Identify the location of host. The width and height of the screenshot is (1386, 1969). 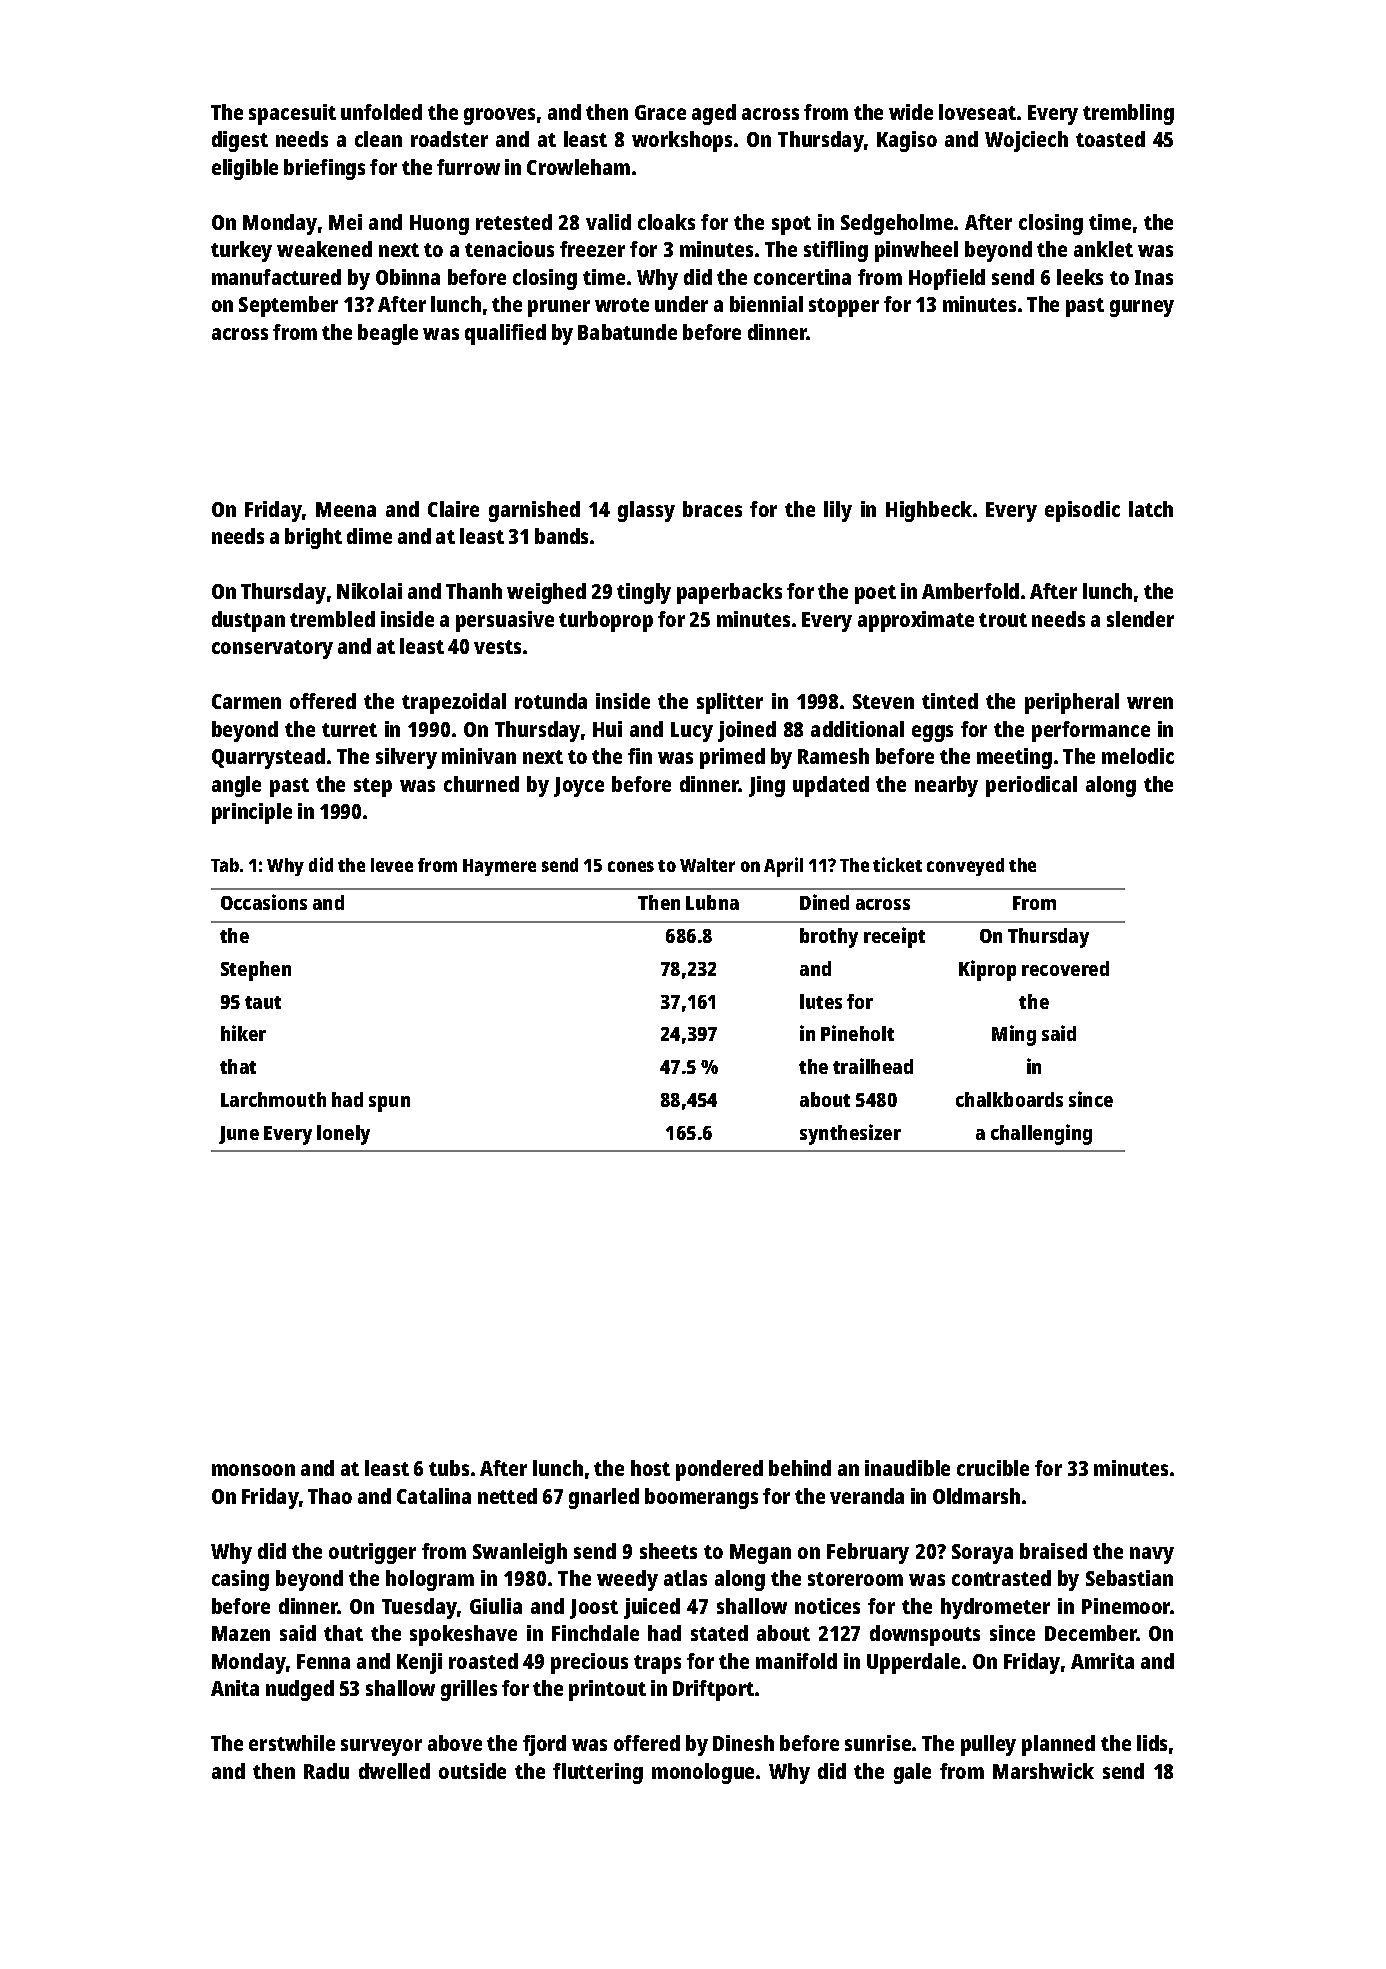
(650, 1468).
